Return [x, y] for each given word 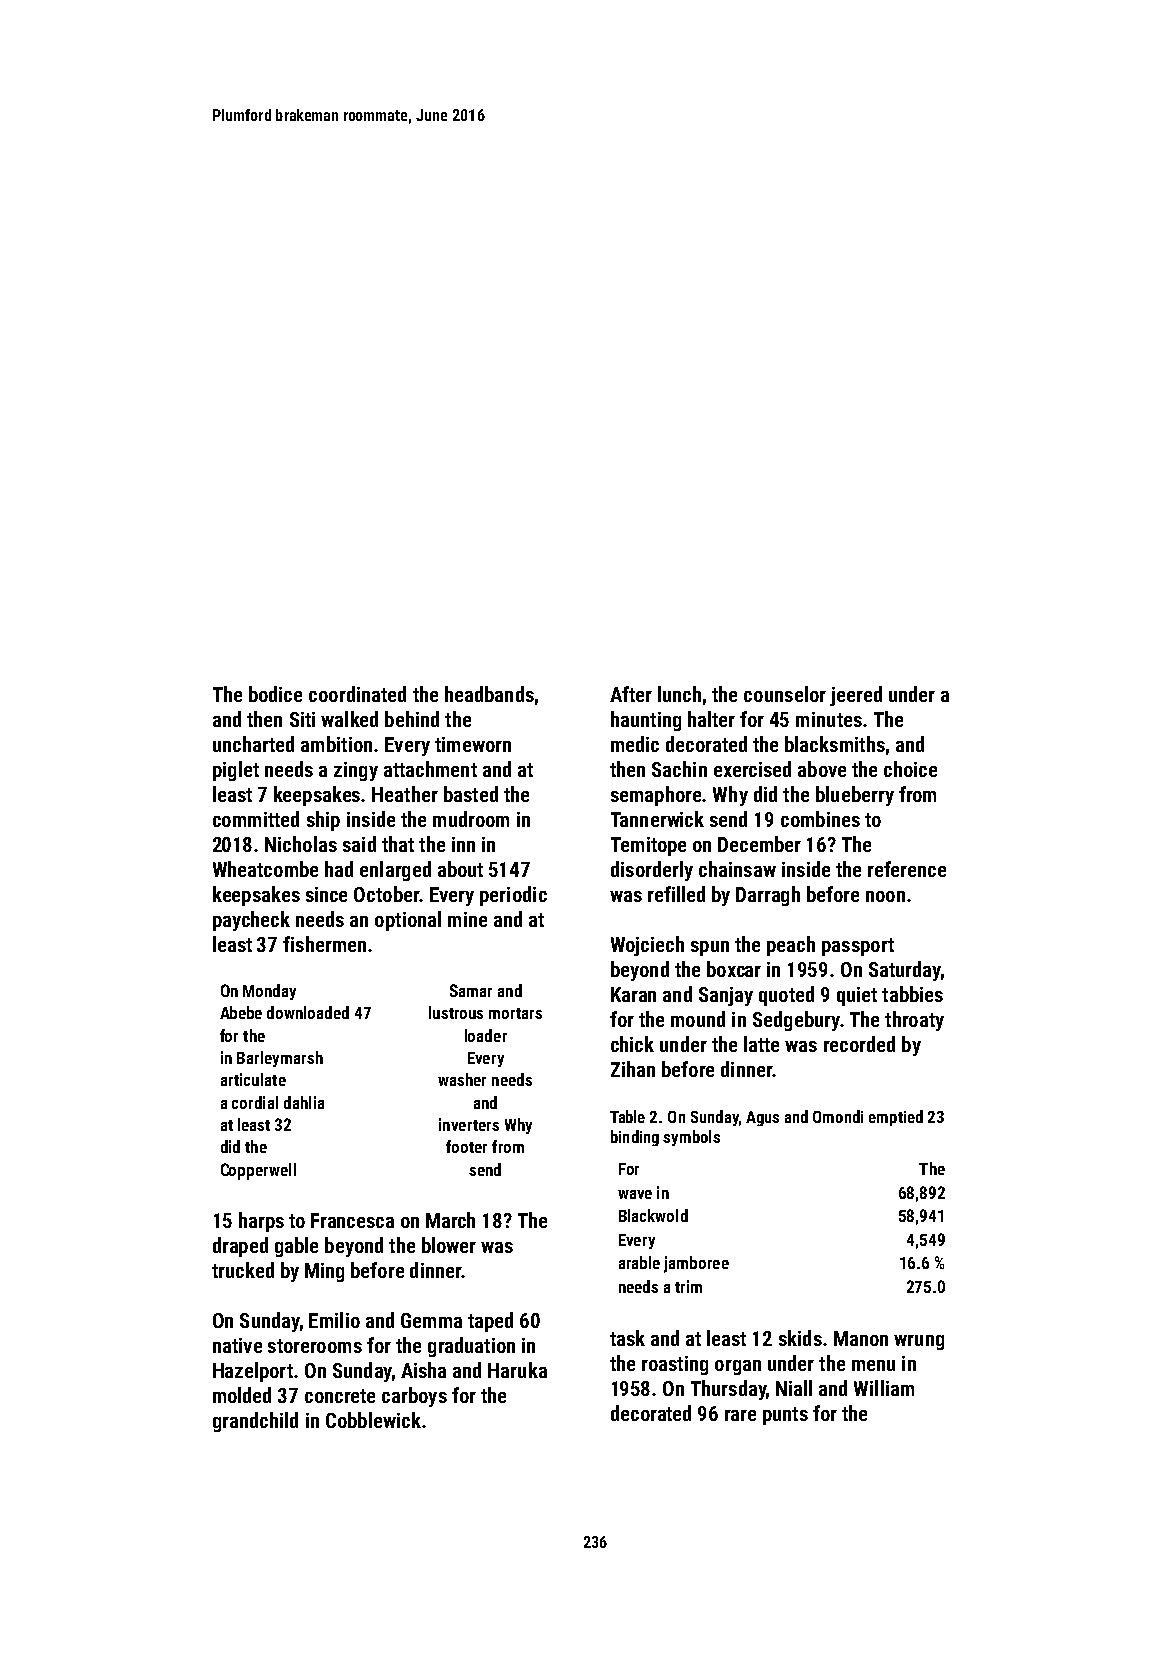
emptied [896, 1118]
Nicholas [301, 844]
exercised [752, 769]
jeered [856, 696]
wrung [919, 1342]
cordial [255, 1102]
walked [349, 719]
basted [471, 794]
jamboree [696, 1264]
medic [635, 744]
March [450, 1220]
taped [490, 1322]
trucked [243, 1270]
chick [632, 1044]
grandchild [255, 1422]
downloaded [308, 1012]
